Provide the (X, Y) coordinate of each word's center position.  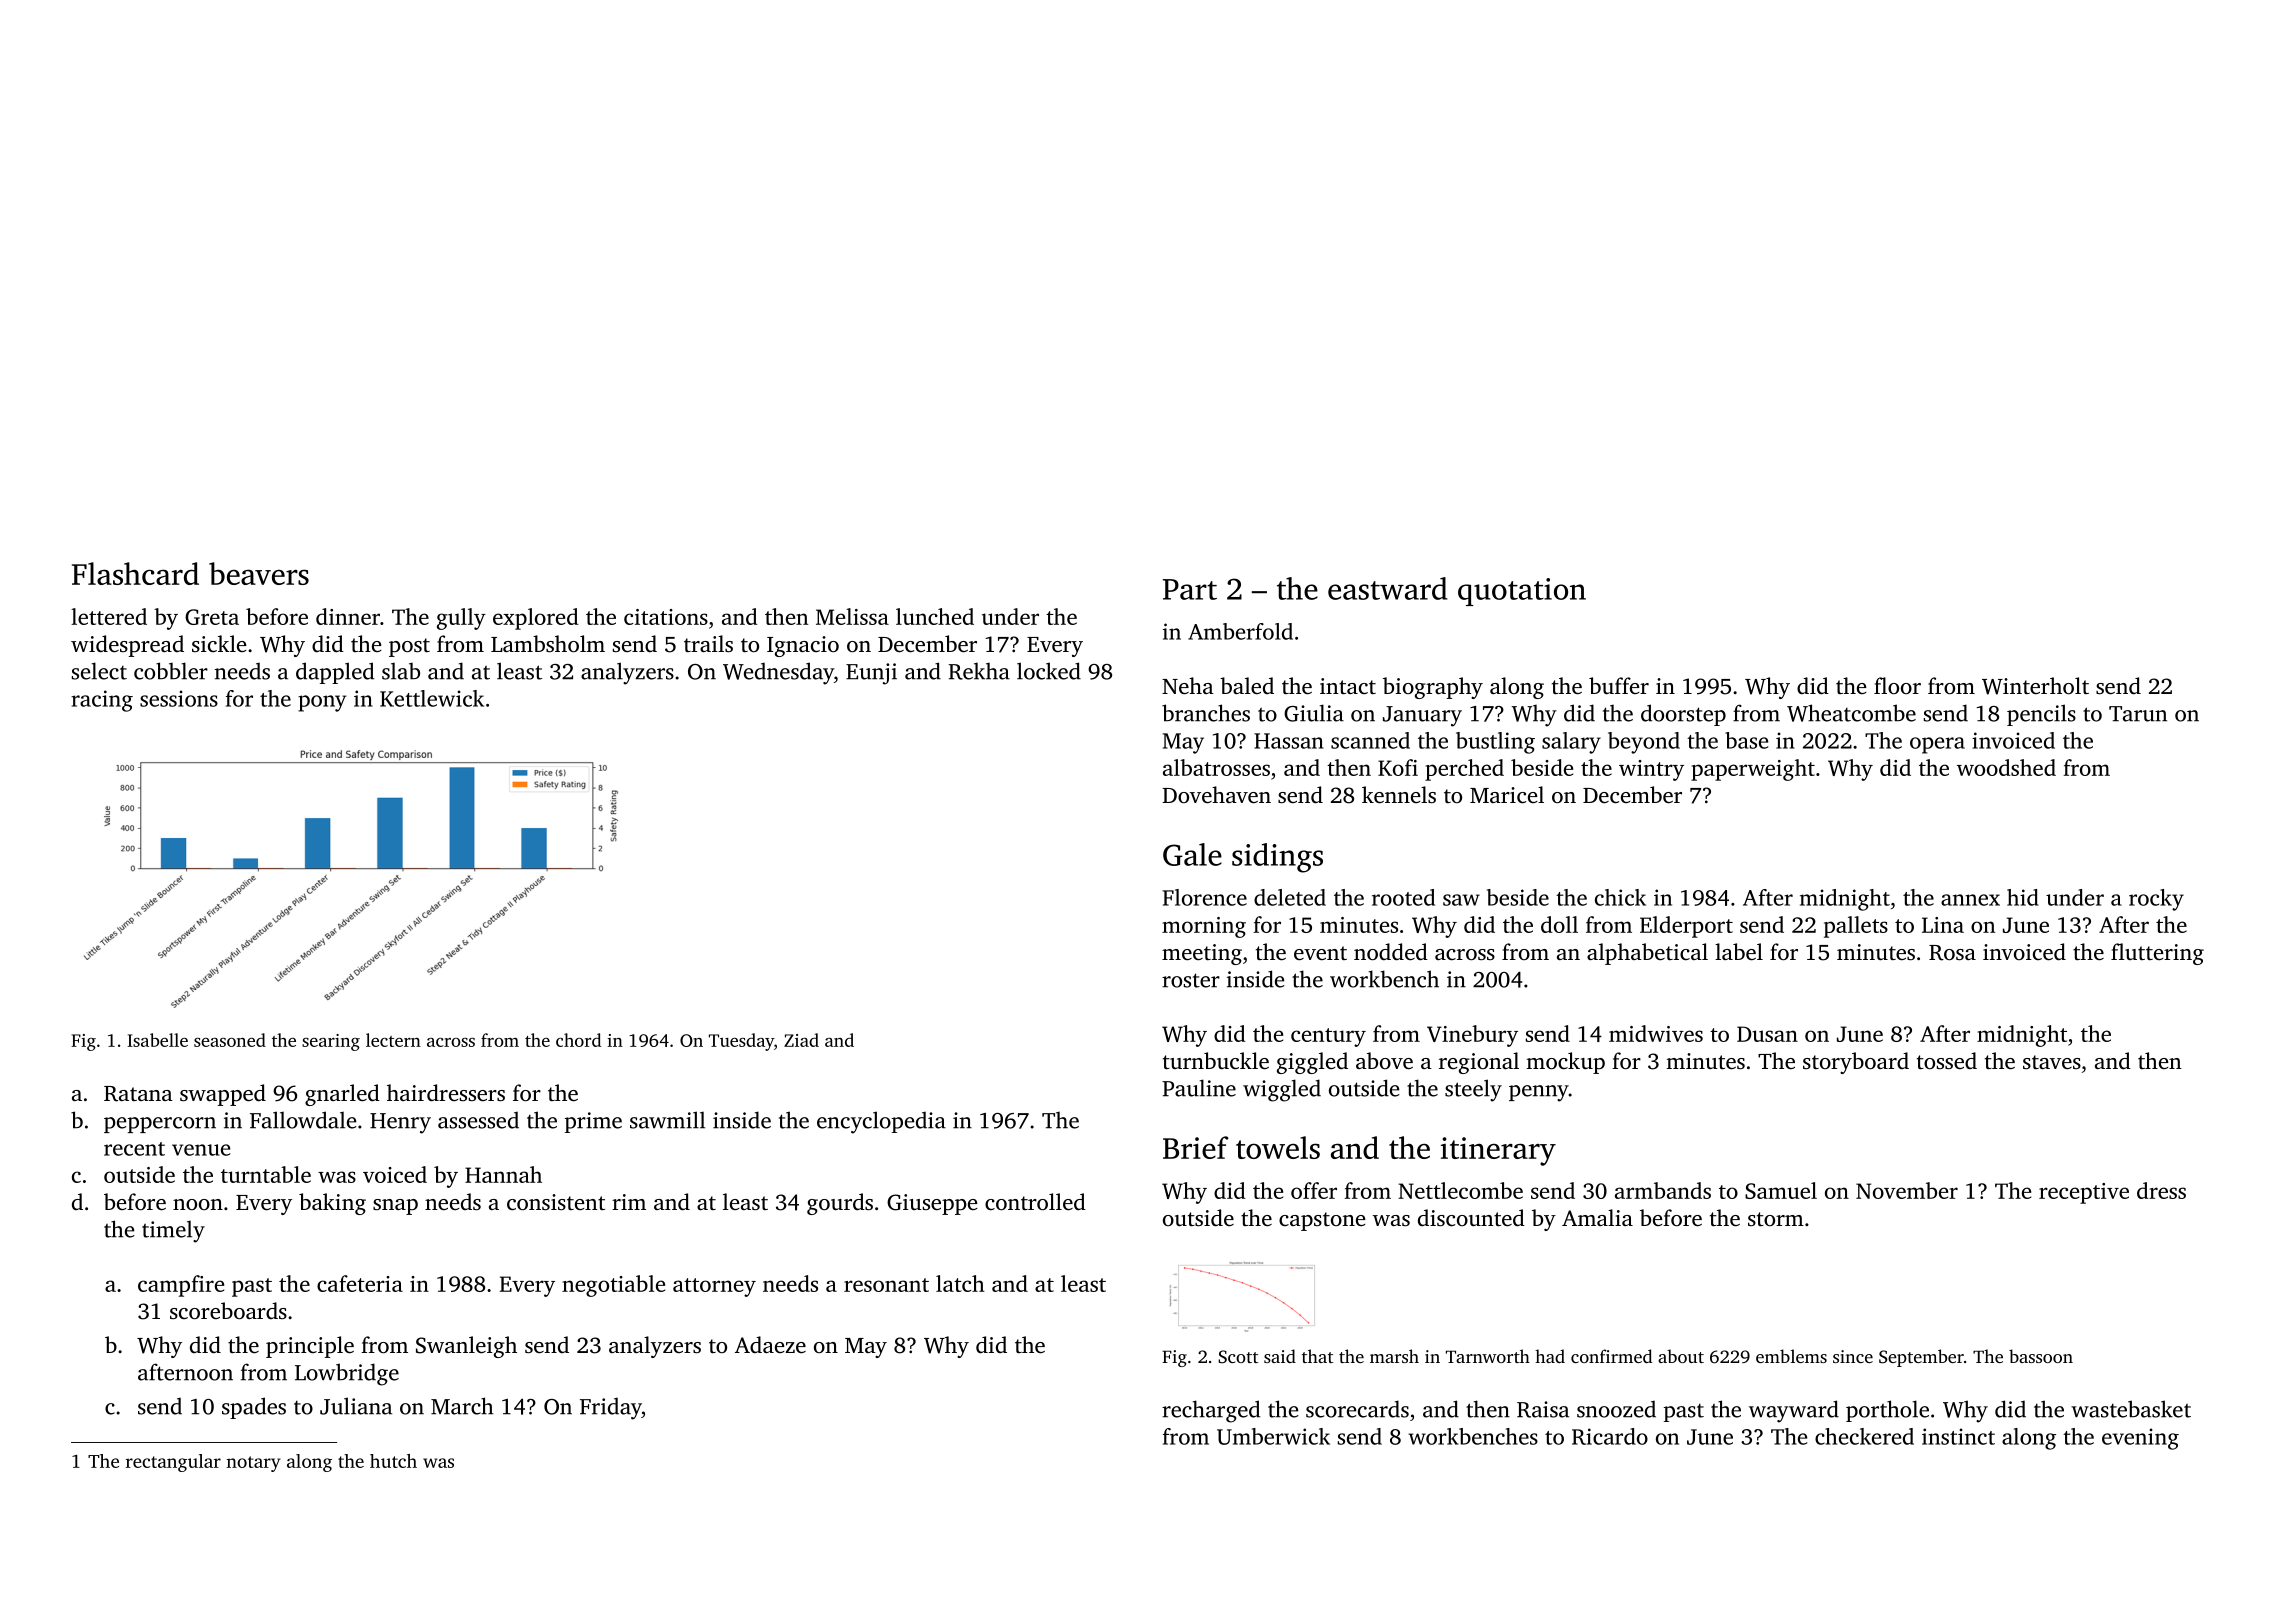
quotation (1522, 592)
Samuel (1781, 1190)
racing (102, 701)
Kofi (1398, 767)
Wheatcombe (1851, 713)
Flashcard (135, 573)
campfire (181, 1286)
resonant (886, 1285)
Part (1190, 589)
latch (960, 1283)
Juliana (356, 1406)
